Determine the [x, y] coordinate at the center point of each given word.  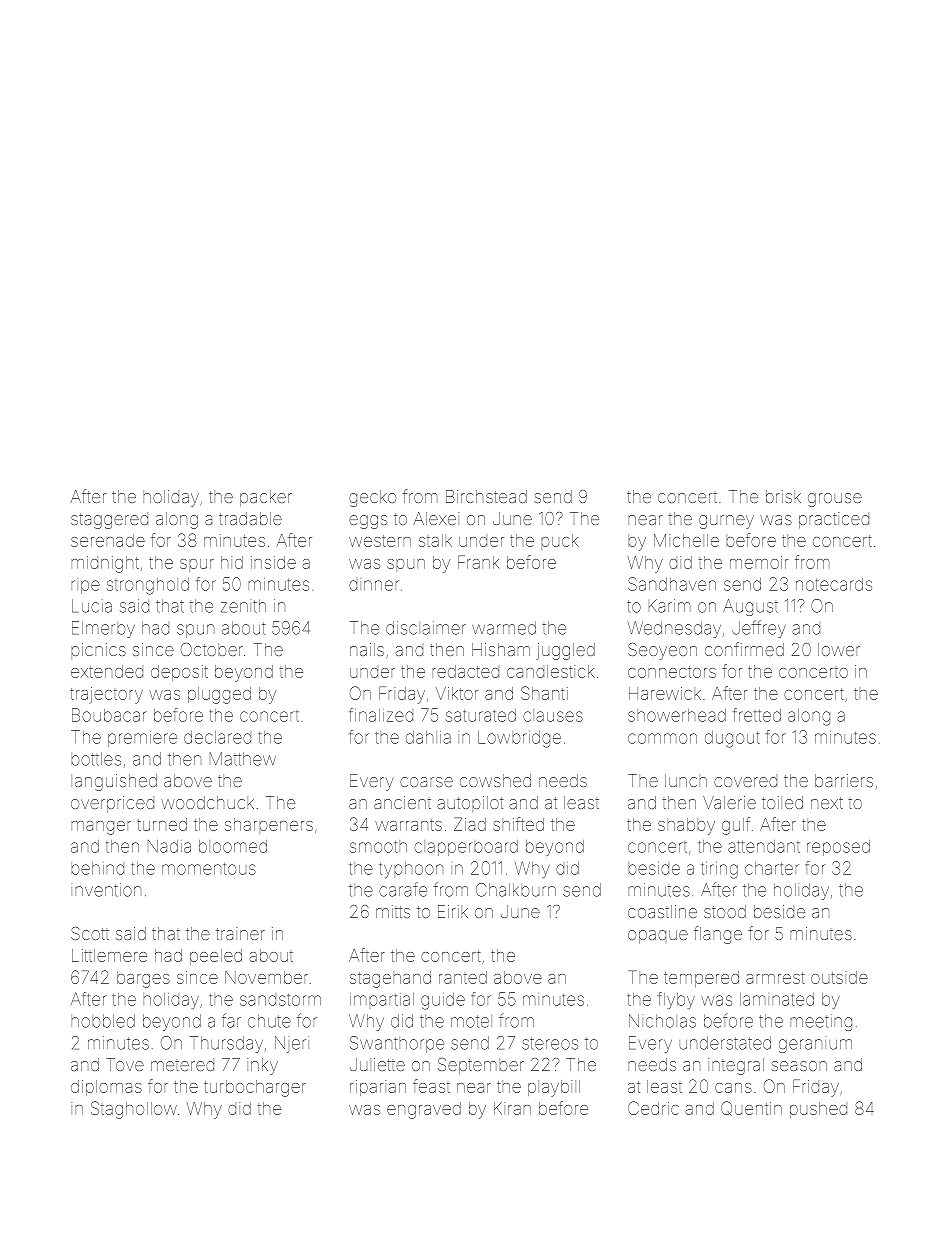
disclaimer [426, 628]
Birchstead [486, 496]
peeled [216, 957]
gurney [726, 522]
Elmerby [103, 629]
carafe [403, 889]
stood [725, 911]
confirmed [744, 649]
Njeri [292, 1044]
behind [97, 868]
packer [266, 498]
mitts [393, 911]
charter [772, 868]
